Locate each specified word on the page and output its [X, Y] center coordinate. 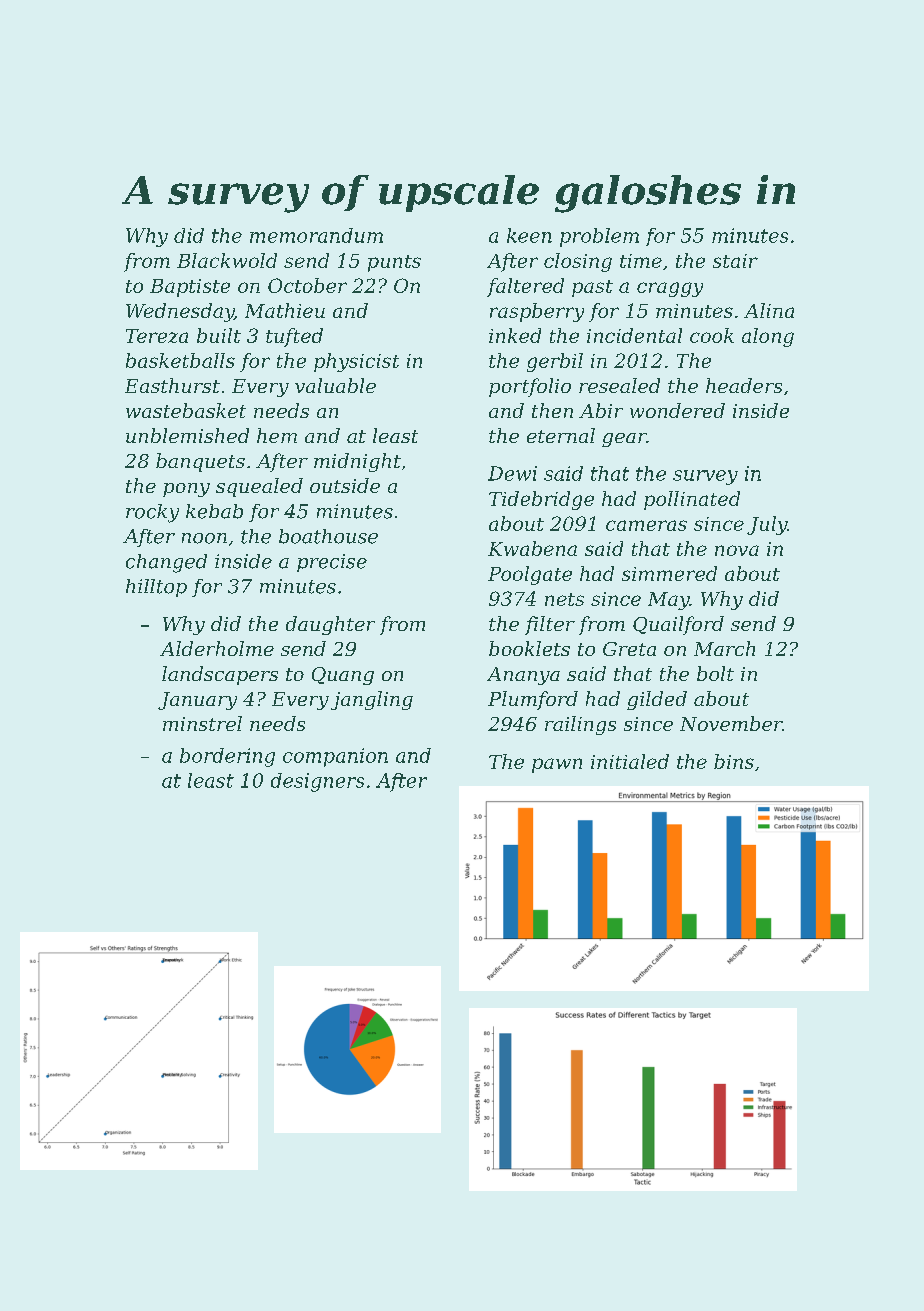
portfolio [530, 387]
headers [744, 385]
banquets [200, 462]
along [768, 337]
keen [529, 235]
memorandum [316, 235]
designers [317, 782]
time [641, 261]
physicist [356, 362]
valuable [335, 385]
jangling [372, 700]
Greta [629, 649]
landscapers [220, 675]
